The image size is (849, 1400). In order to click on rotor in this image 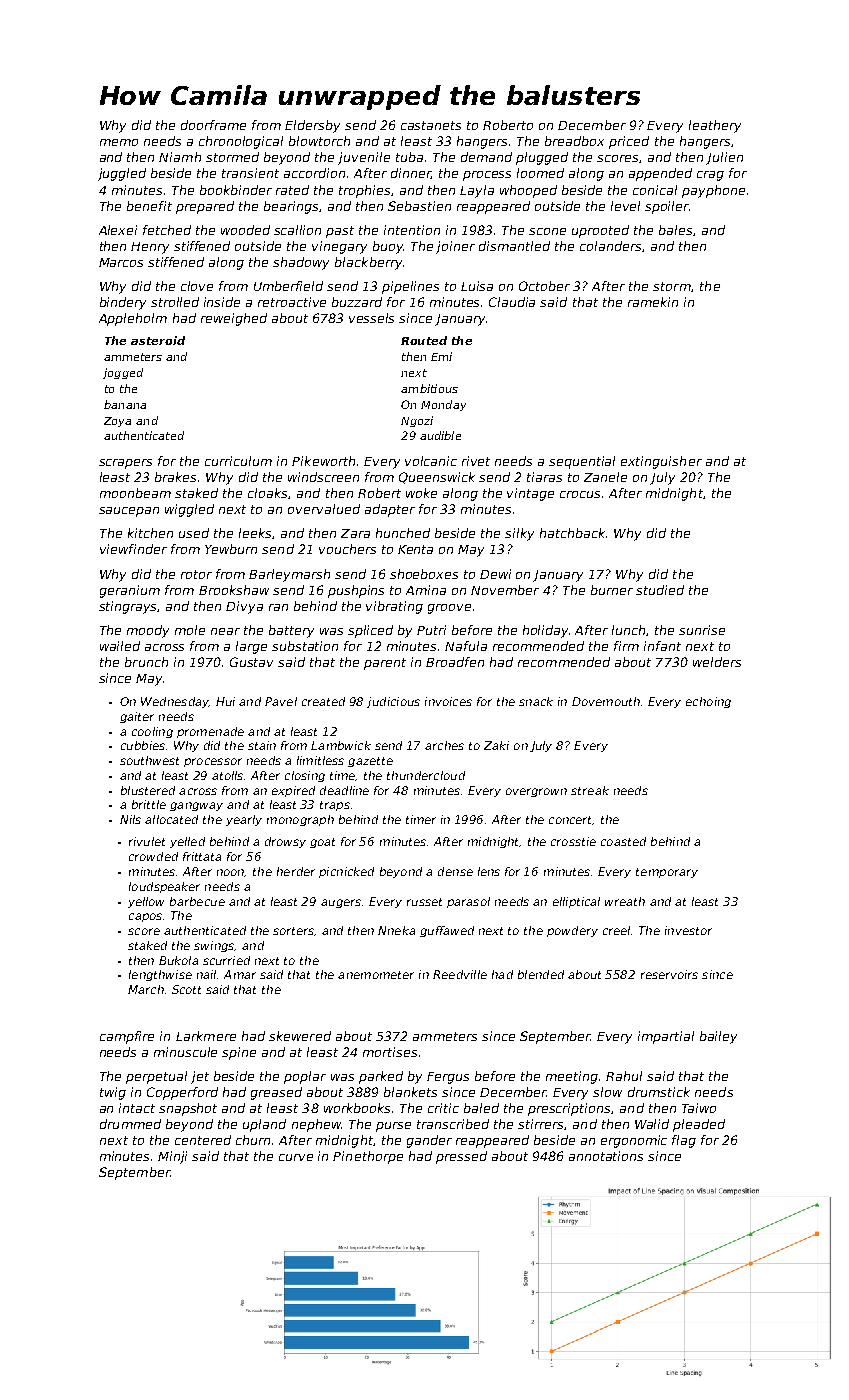, I will do `click(196, 574)`.
